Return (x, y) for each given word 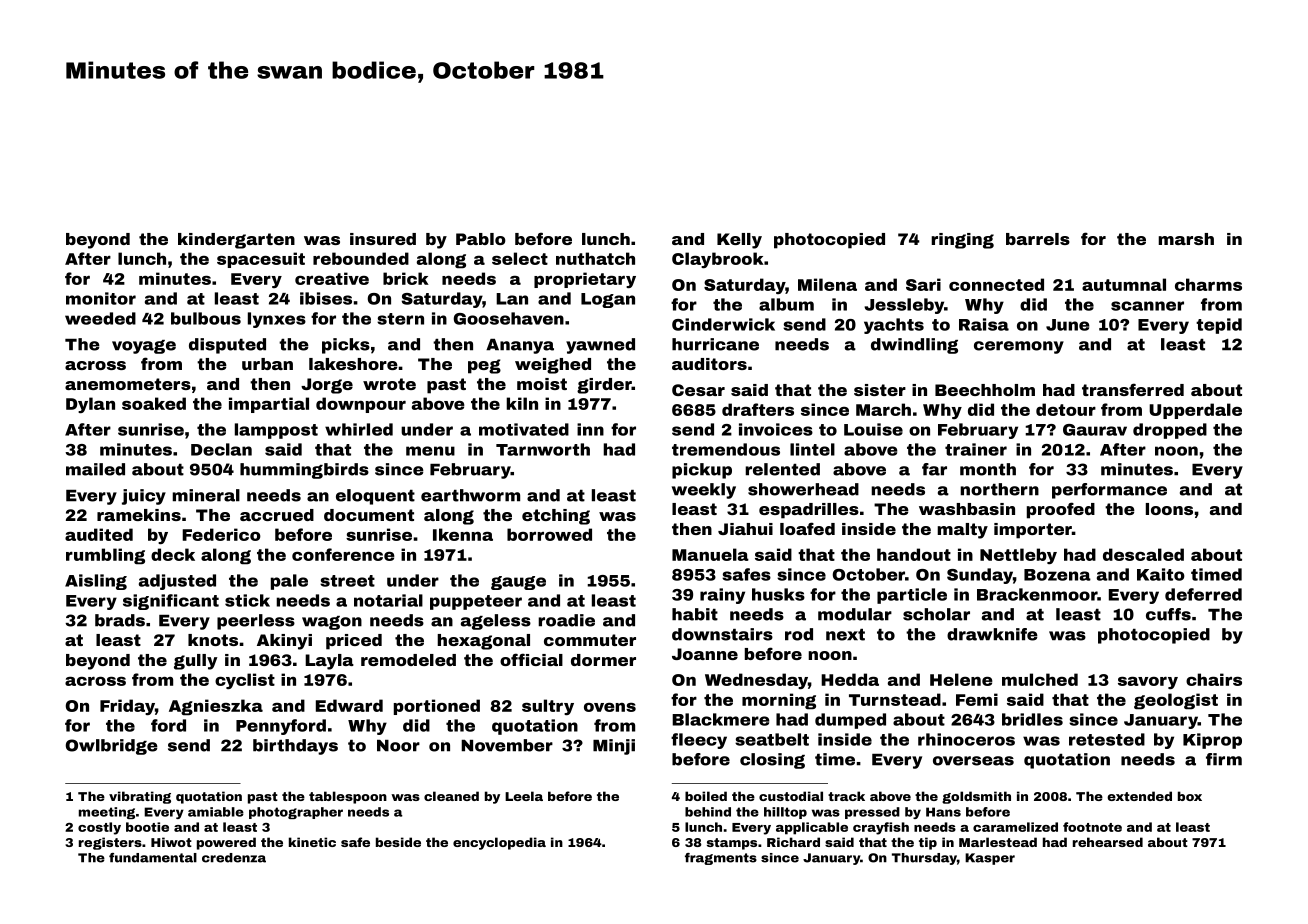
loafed (807, 528)
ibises (326, 298)
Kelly (739, 241)
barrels (1038, 239)
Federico (221, 534)
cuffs (1168, 614)
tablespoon (348, 797)
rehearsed (1108, 842)
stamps (732, 844)
